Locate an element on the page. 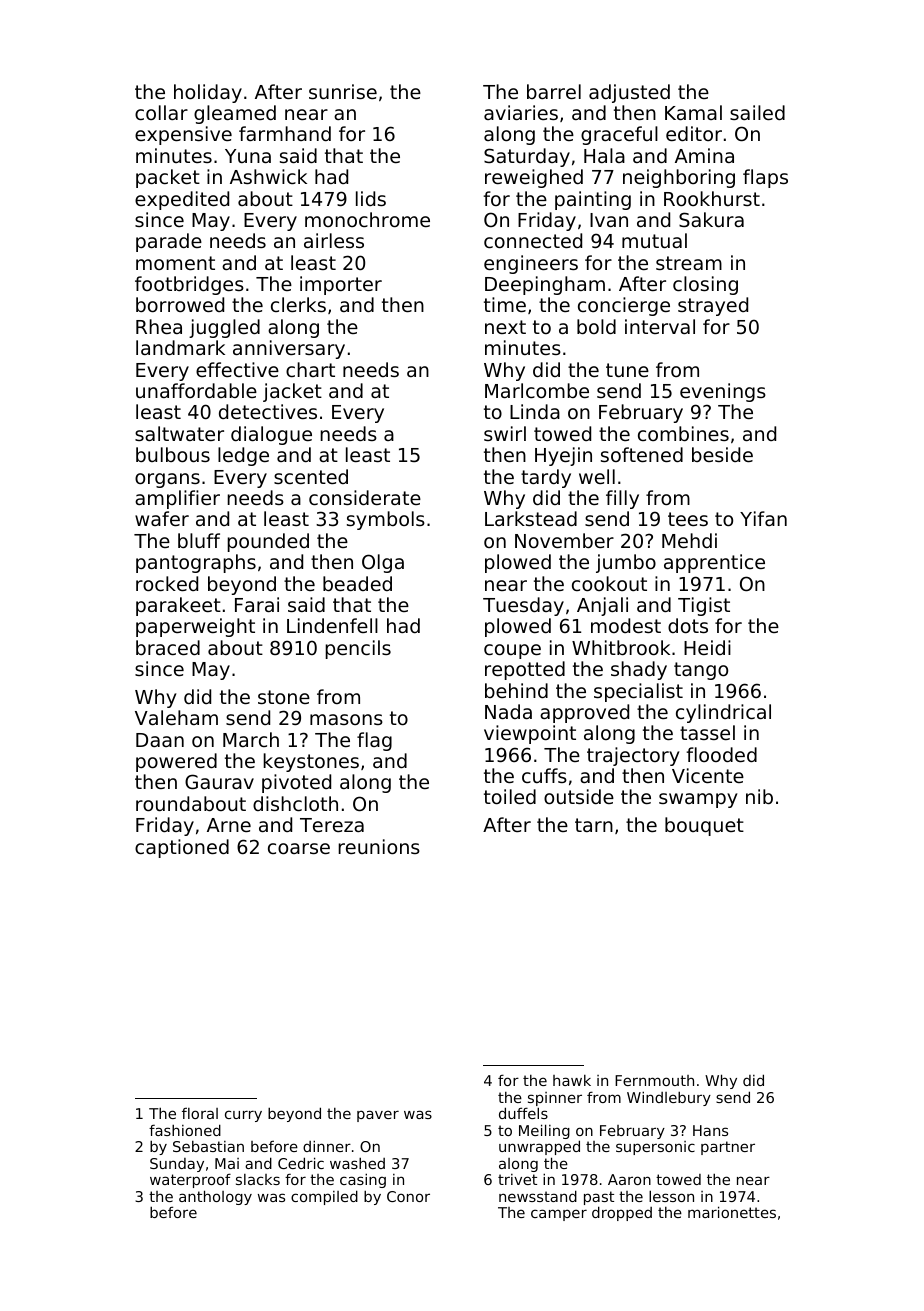 The height and width of the document is (1311, 924). barrel is located at coordinates (554, 91).
